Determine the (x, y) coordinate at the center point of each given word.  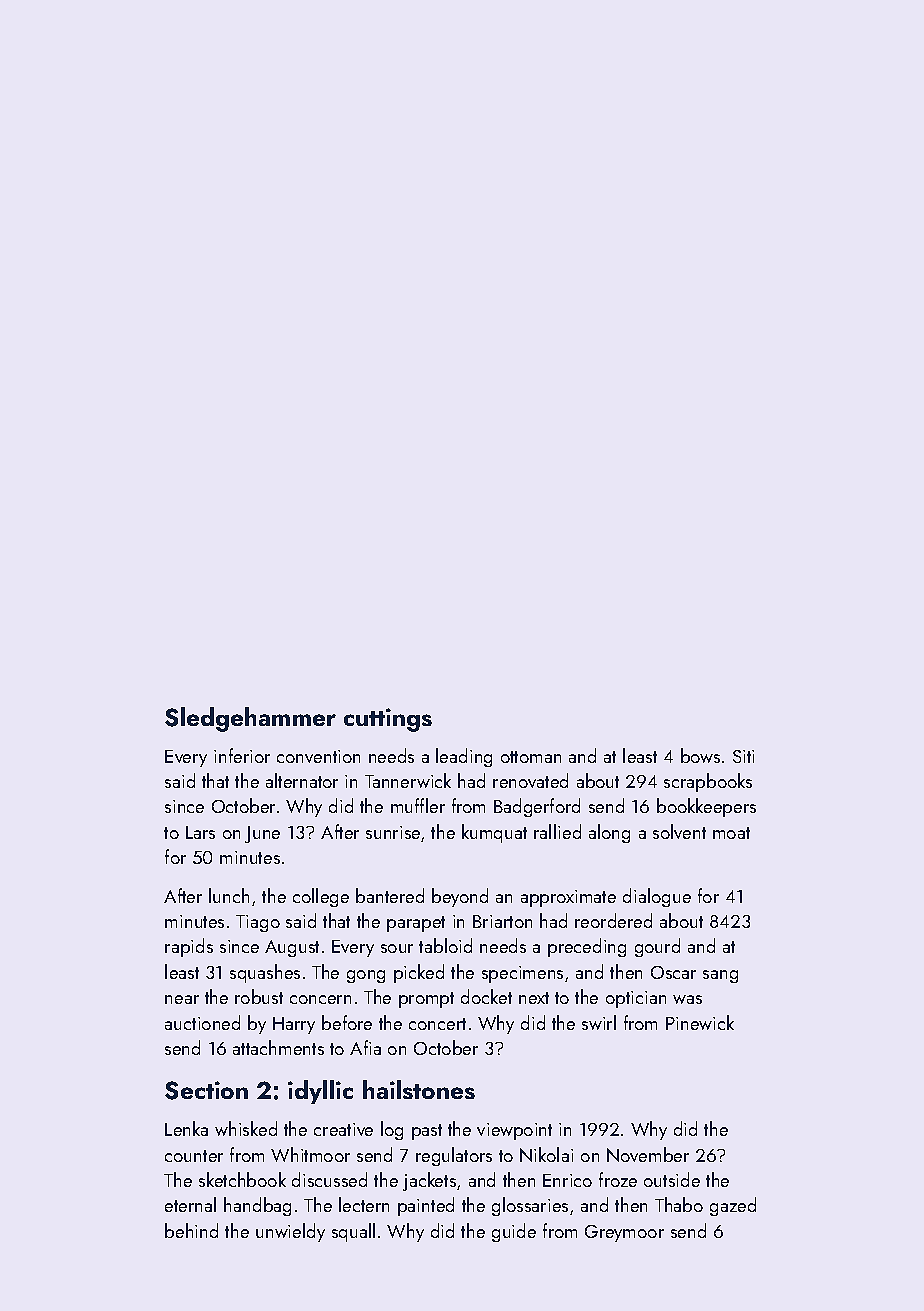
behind (191, 1230)
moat (731, 833)
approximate (568, 898)
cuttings (388, 720)
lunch (229, 895)
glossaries (530, 1206)
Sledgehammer (250, 719)
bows (700, 755)
